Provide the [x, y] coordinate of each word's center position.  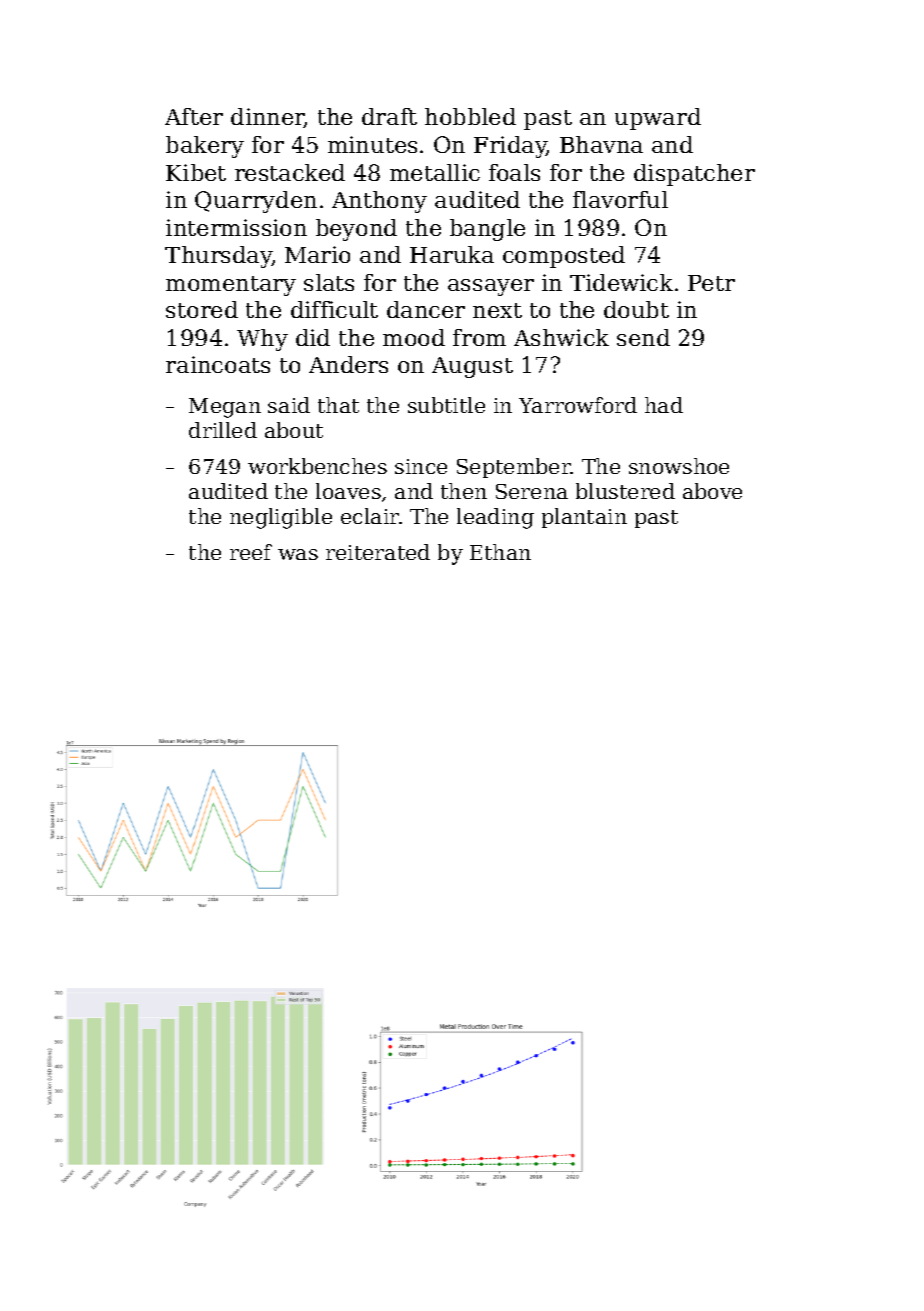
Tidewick [621, 282]
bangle [487, 230]
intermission [236, 227]
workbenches [317, 466]
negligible [281, 518]
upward [658, 119]
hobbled [470, 116]
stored [202, 309]
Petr [711, 283]
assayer [491, 287]
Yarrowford [578, 405]
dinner [268, 118]
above [712, 491]
